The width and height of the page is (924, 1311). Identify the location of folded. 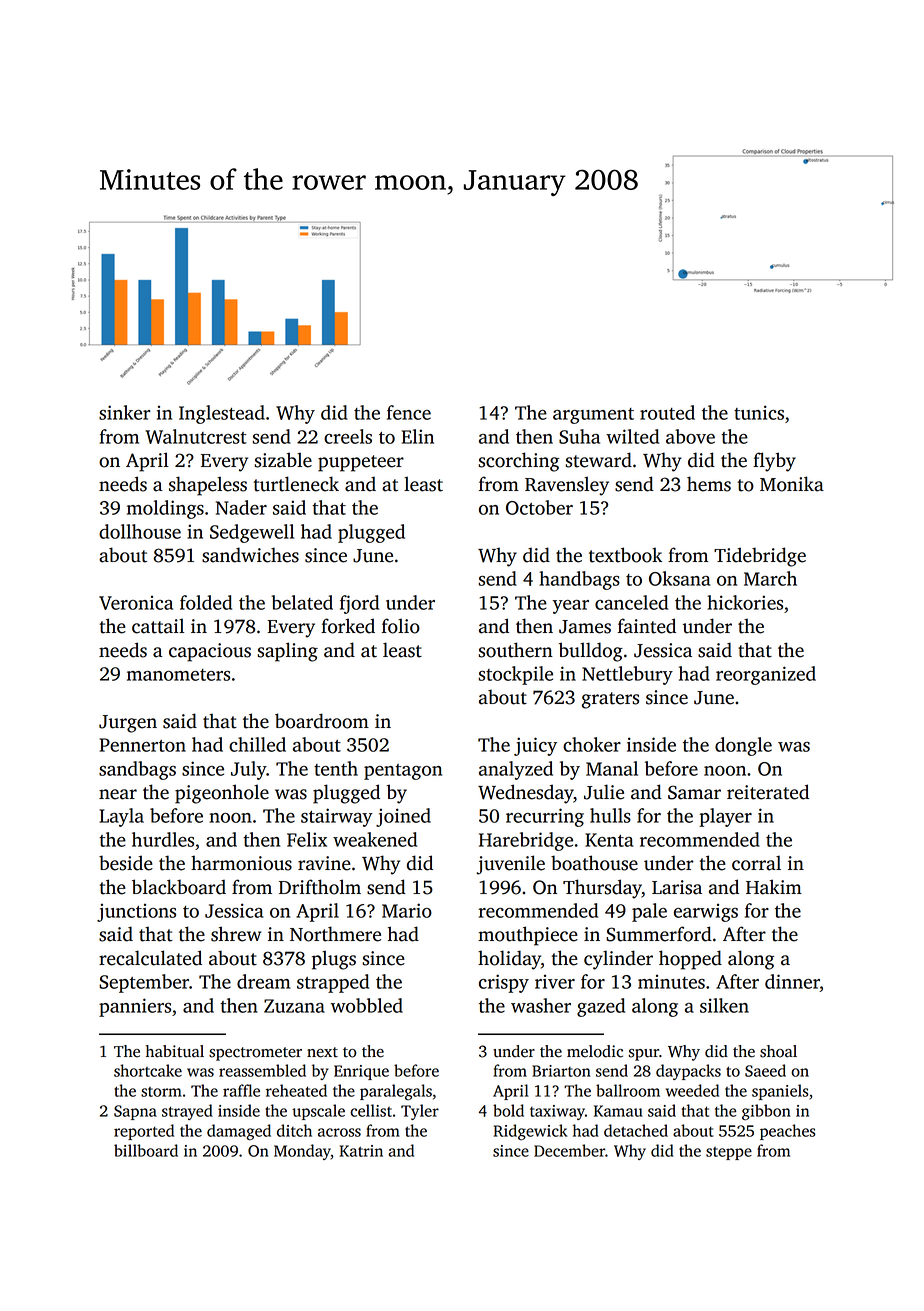
(206, 602).
